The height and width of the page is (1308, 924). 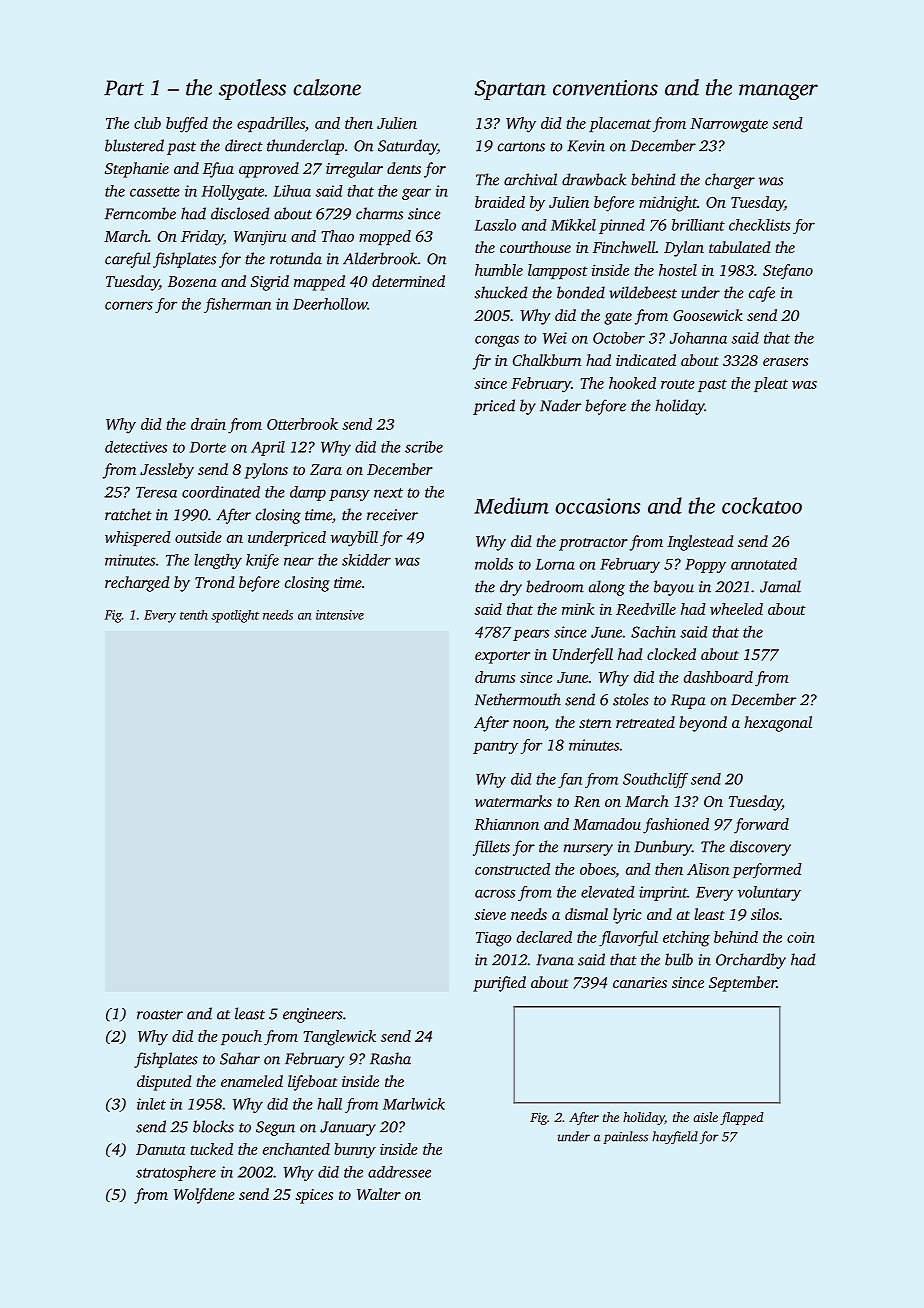 I want to click on Walter, so click(x=379, y=1194).
